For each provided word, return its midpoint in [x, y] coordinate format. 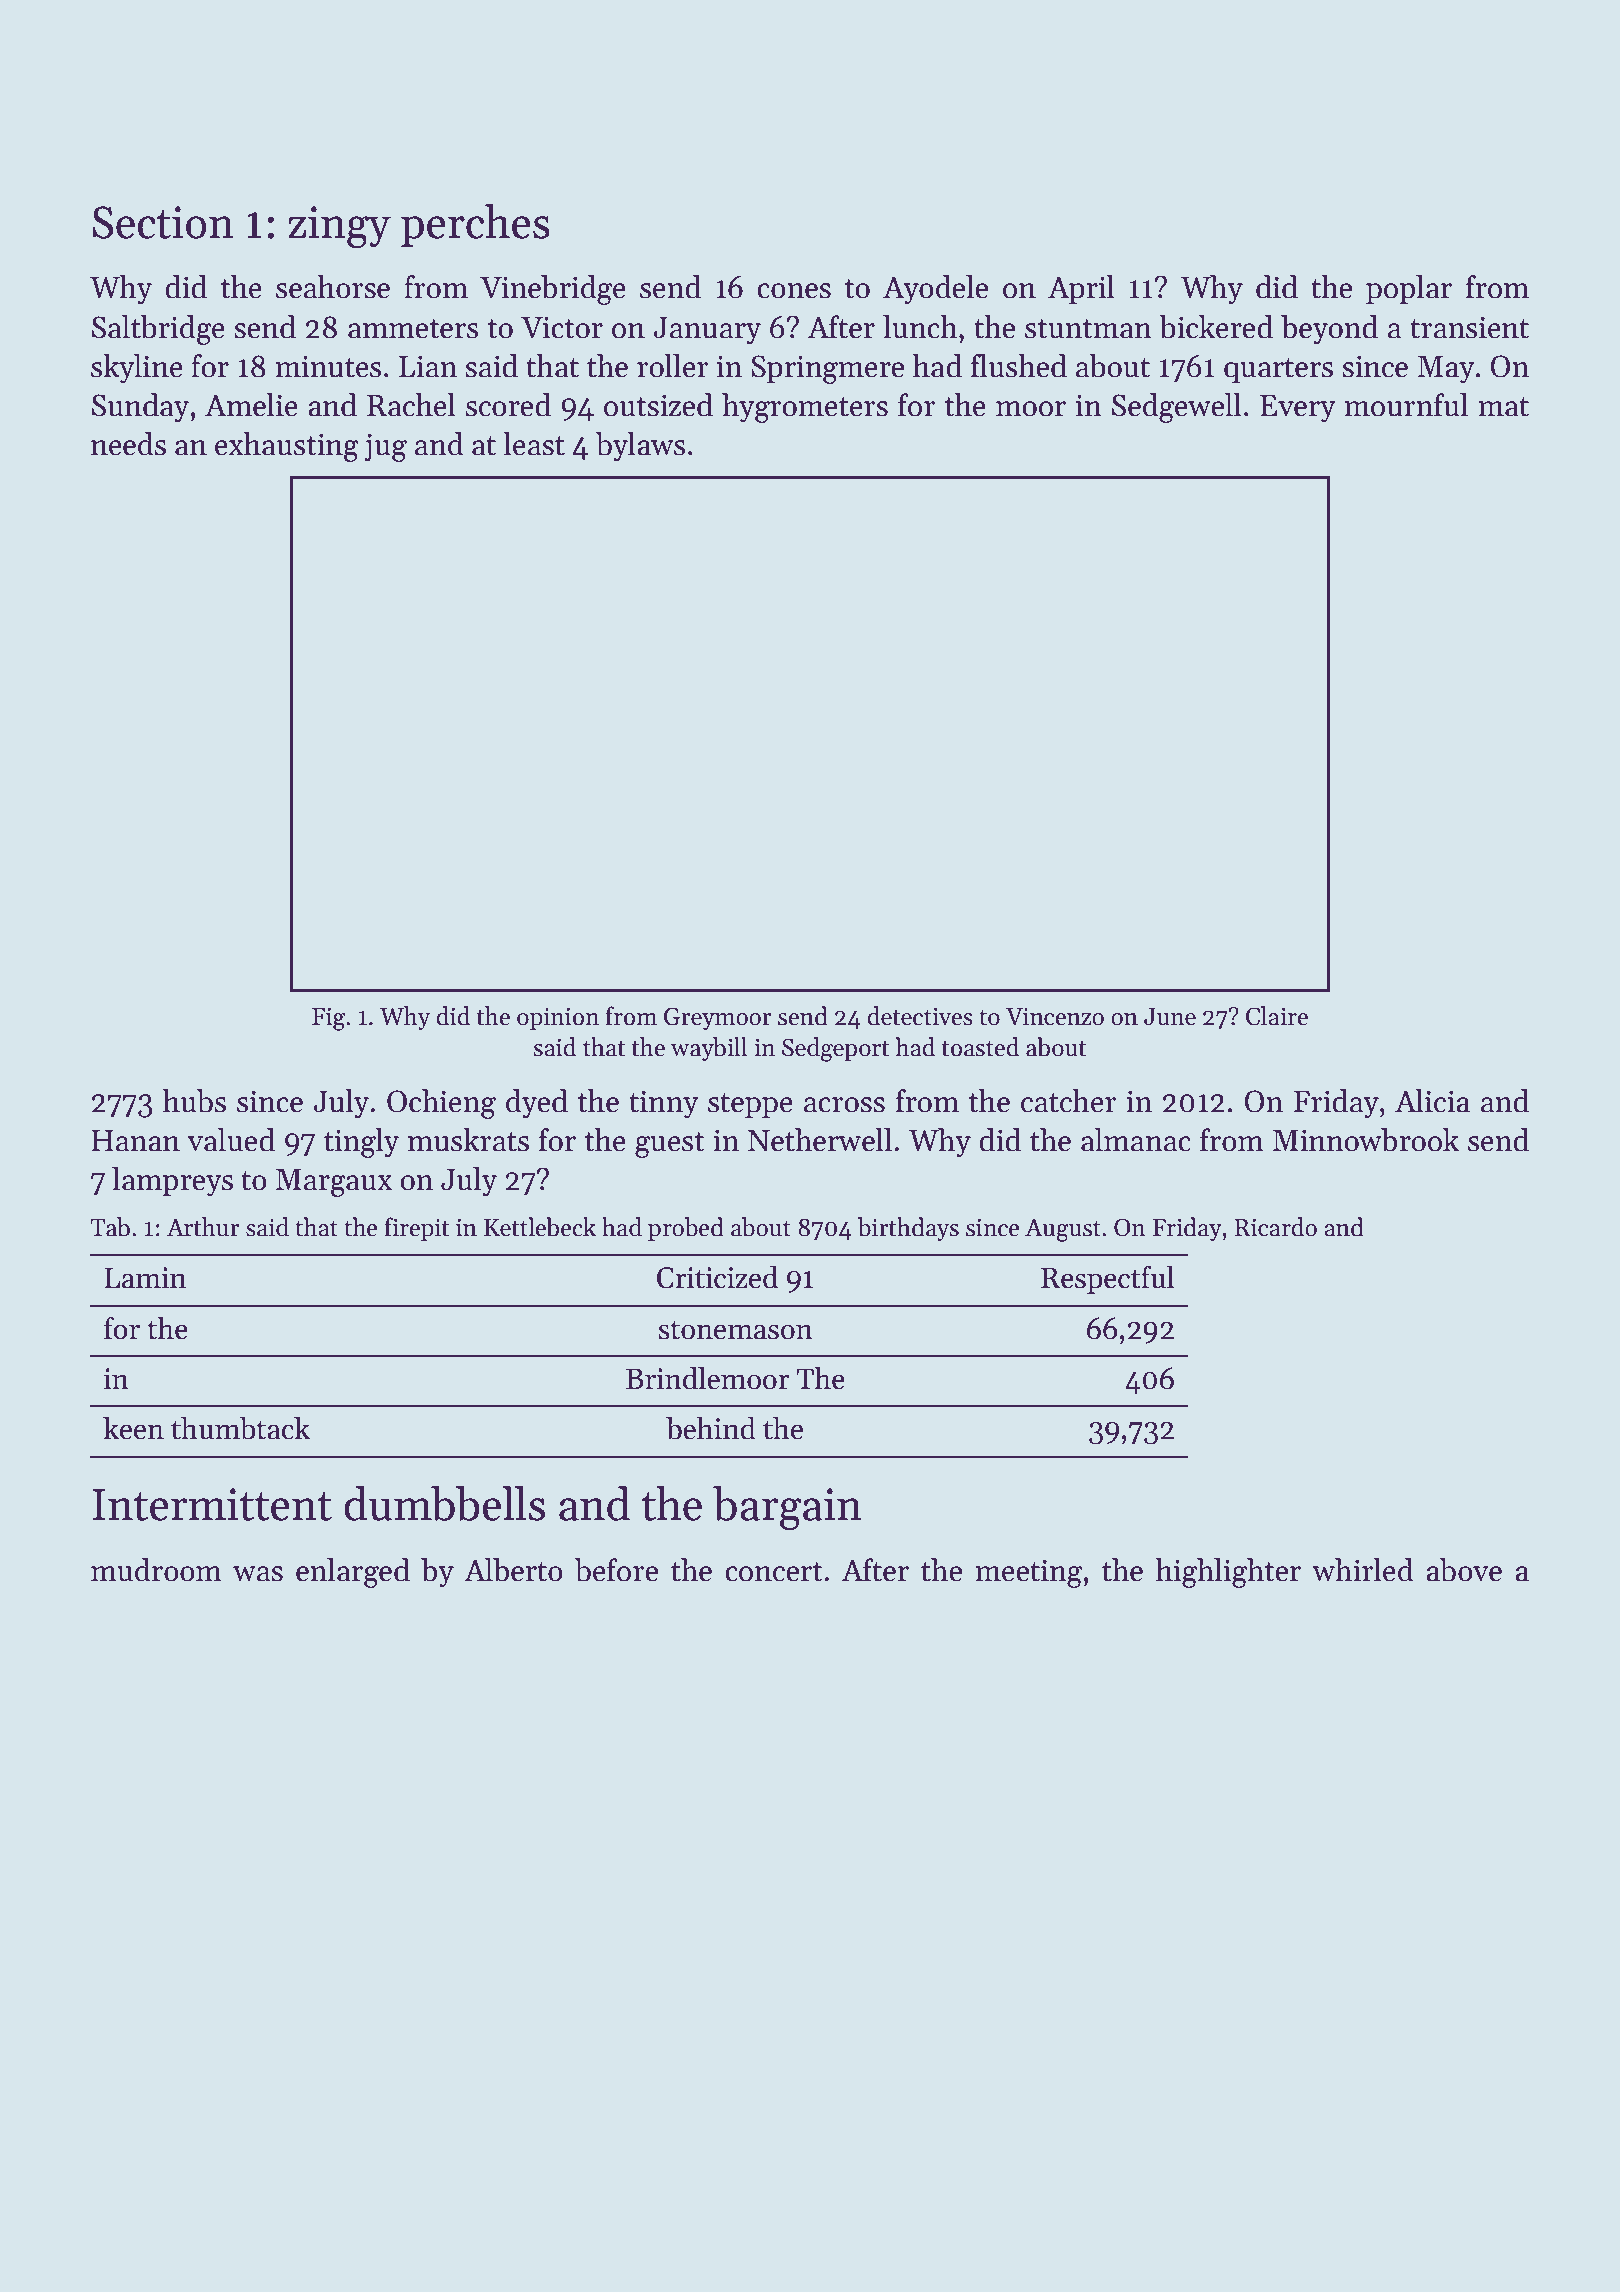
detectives [920, 1016]
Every [1298, 409]
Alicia [1432, 1101]
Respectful [1107, 1279]
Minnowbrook [1366, 1140]
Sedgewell [1177, 408]
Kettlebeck [540, 1227]
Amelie [251, 405]
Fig [328, 1019]
